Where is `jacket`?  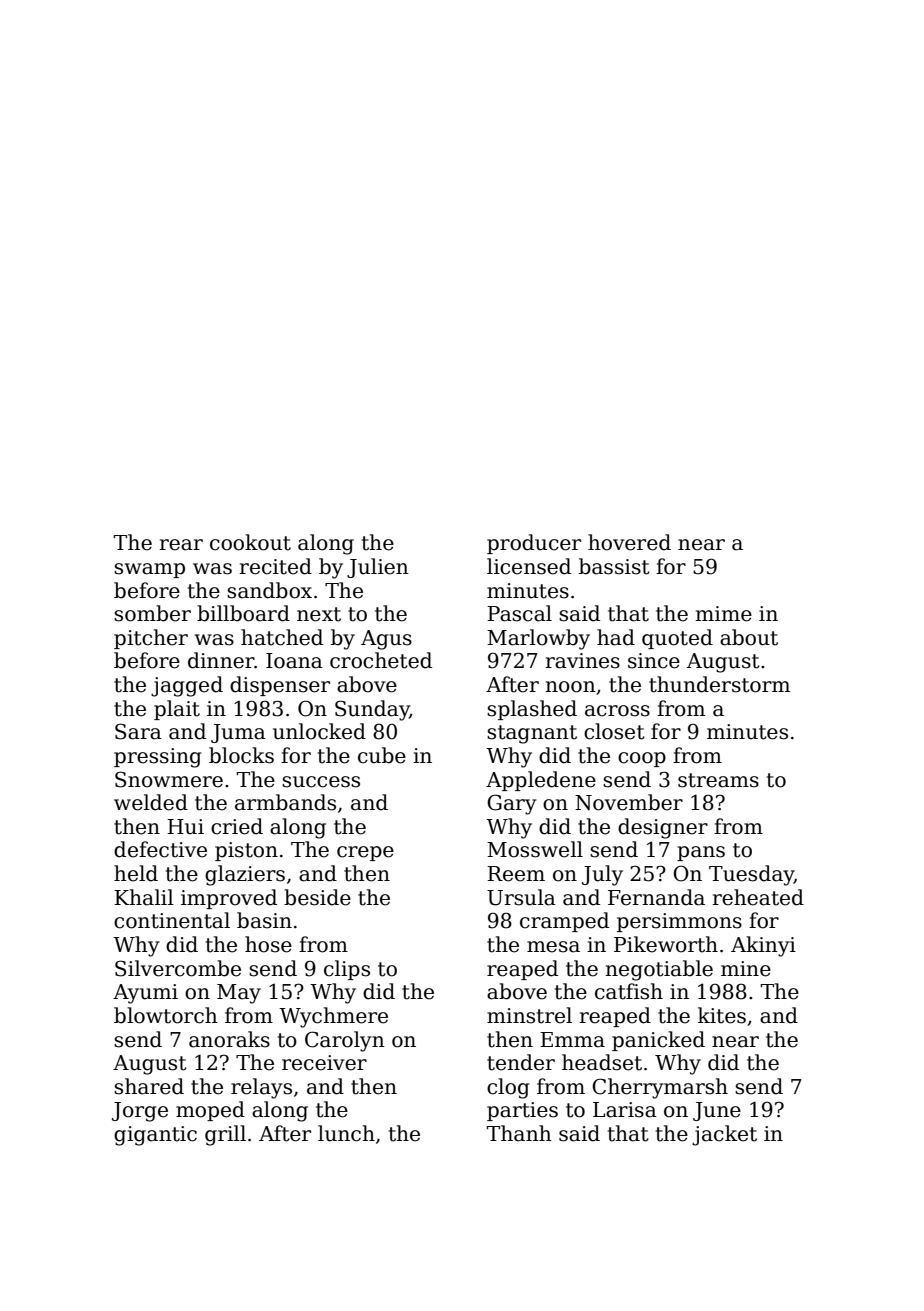 jacket is located at coordinates (724, 1135).
